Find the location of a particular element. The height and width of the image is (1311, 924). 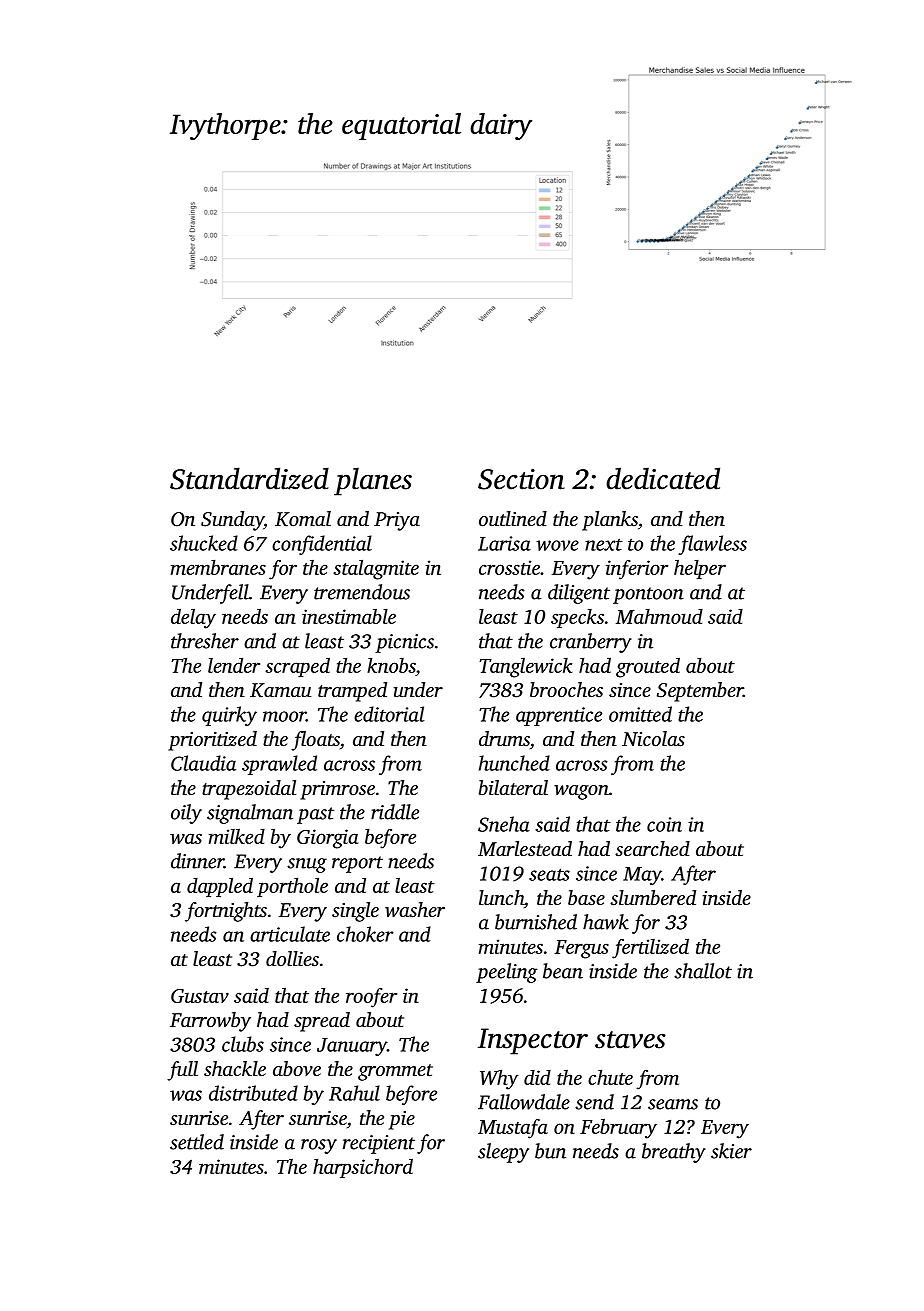

dinner is located at coordinates (197, 861).
